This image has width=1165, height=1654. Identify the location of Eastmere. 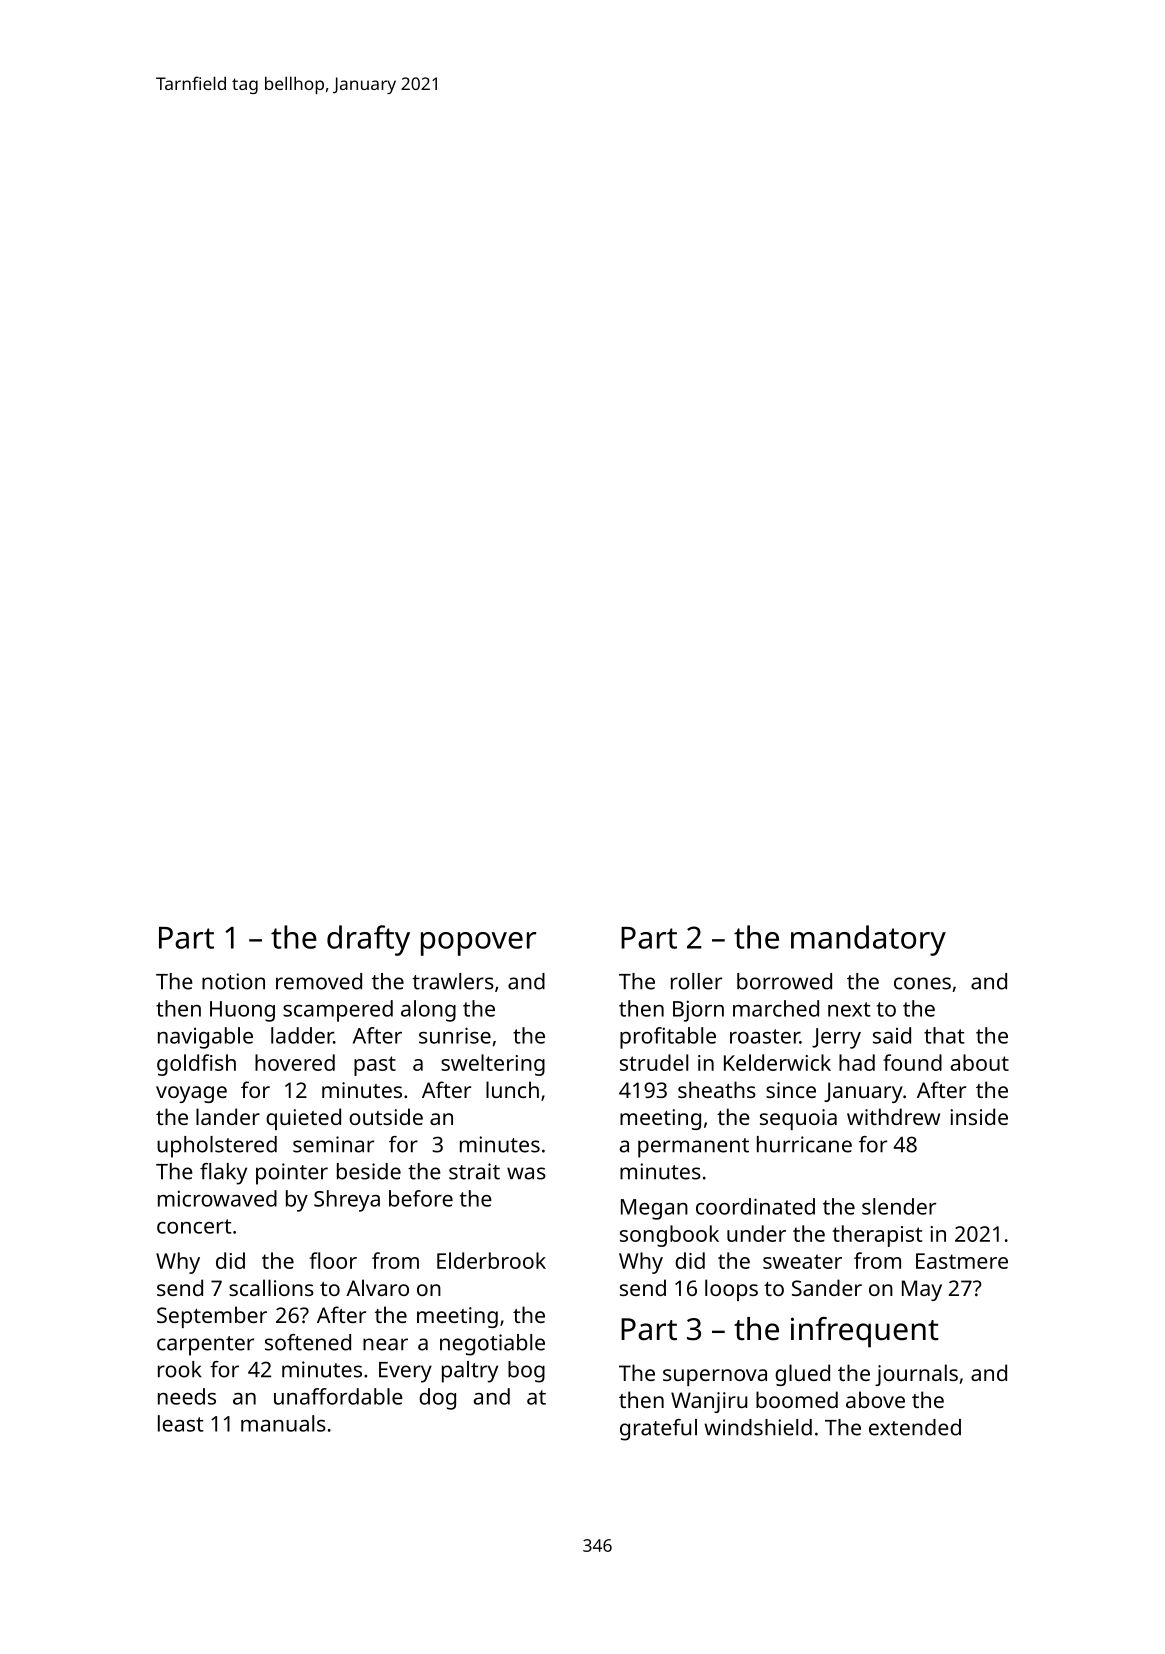
(962, 1261).
